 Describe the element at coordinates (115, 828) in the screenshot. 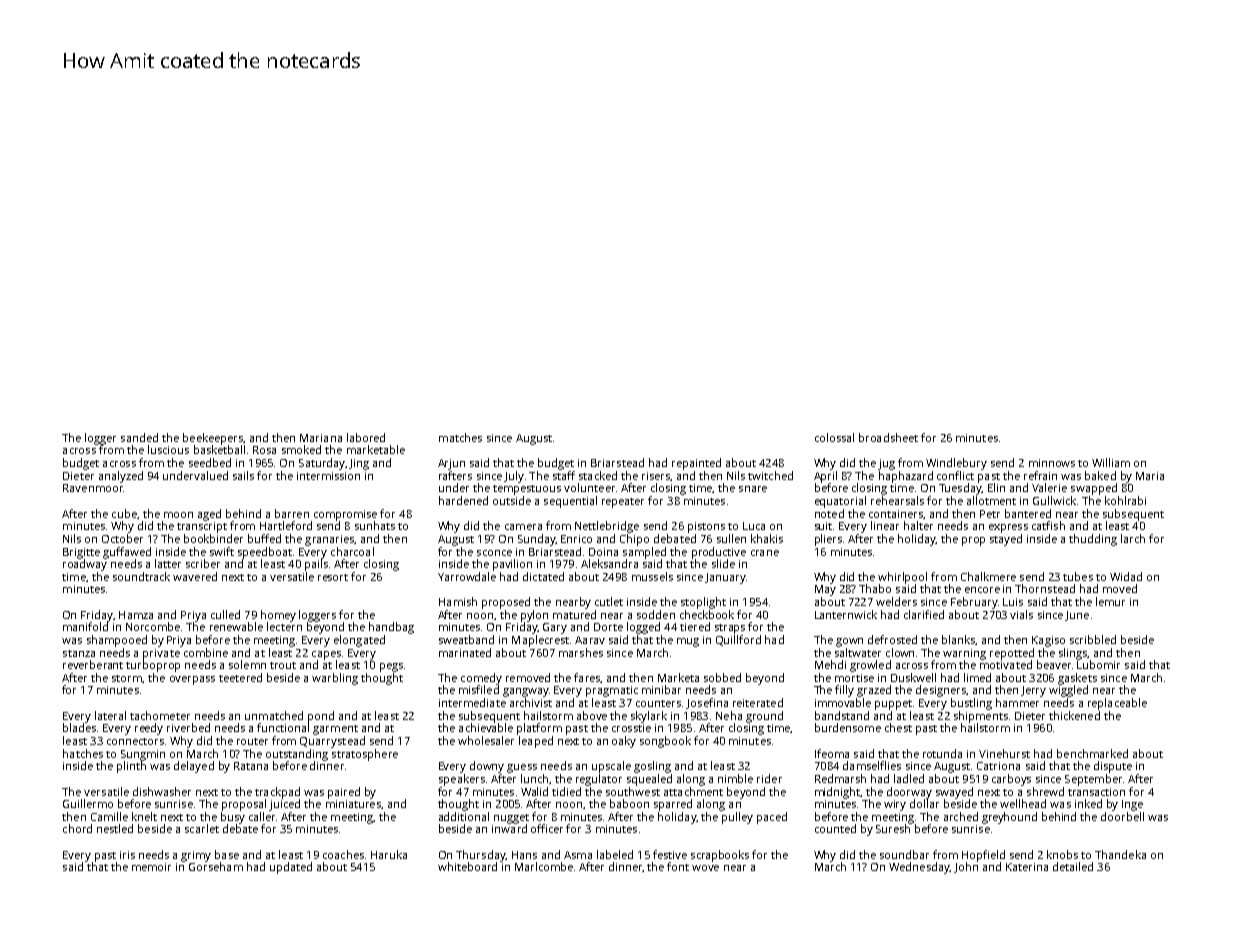

I see `nestled` at that location.
